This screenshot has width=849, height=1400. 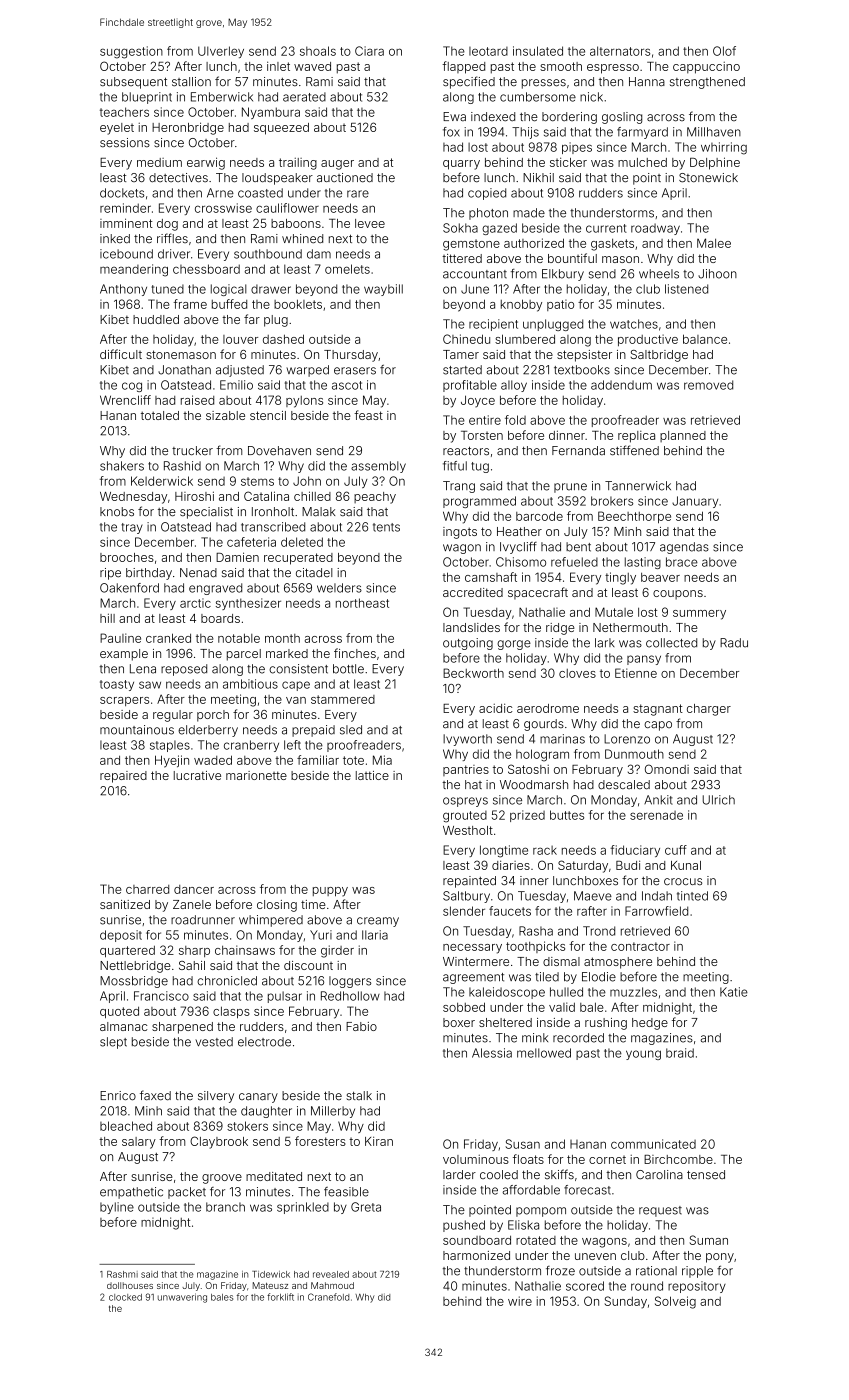 I want to click on deposit, so click(x=121, y=936).
